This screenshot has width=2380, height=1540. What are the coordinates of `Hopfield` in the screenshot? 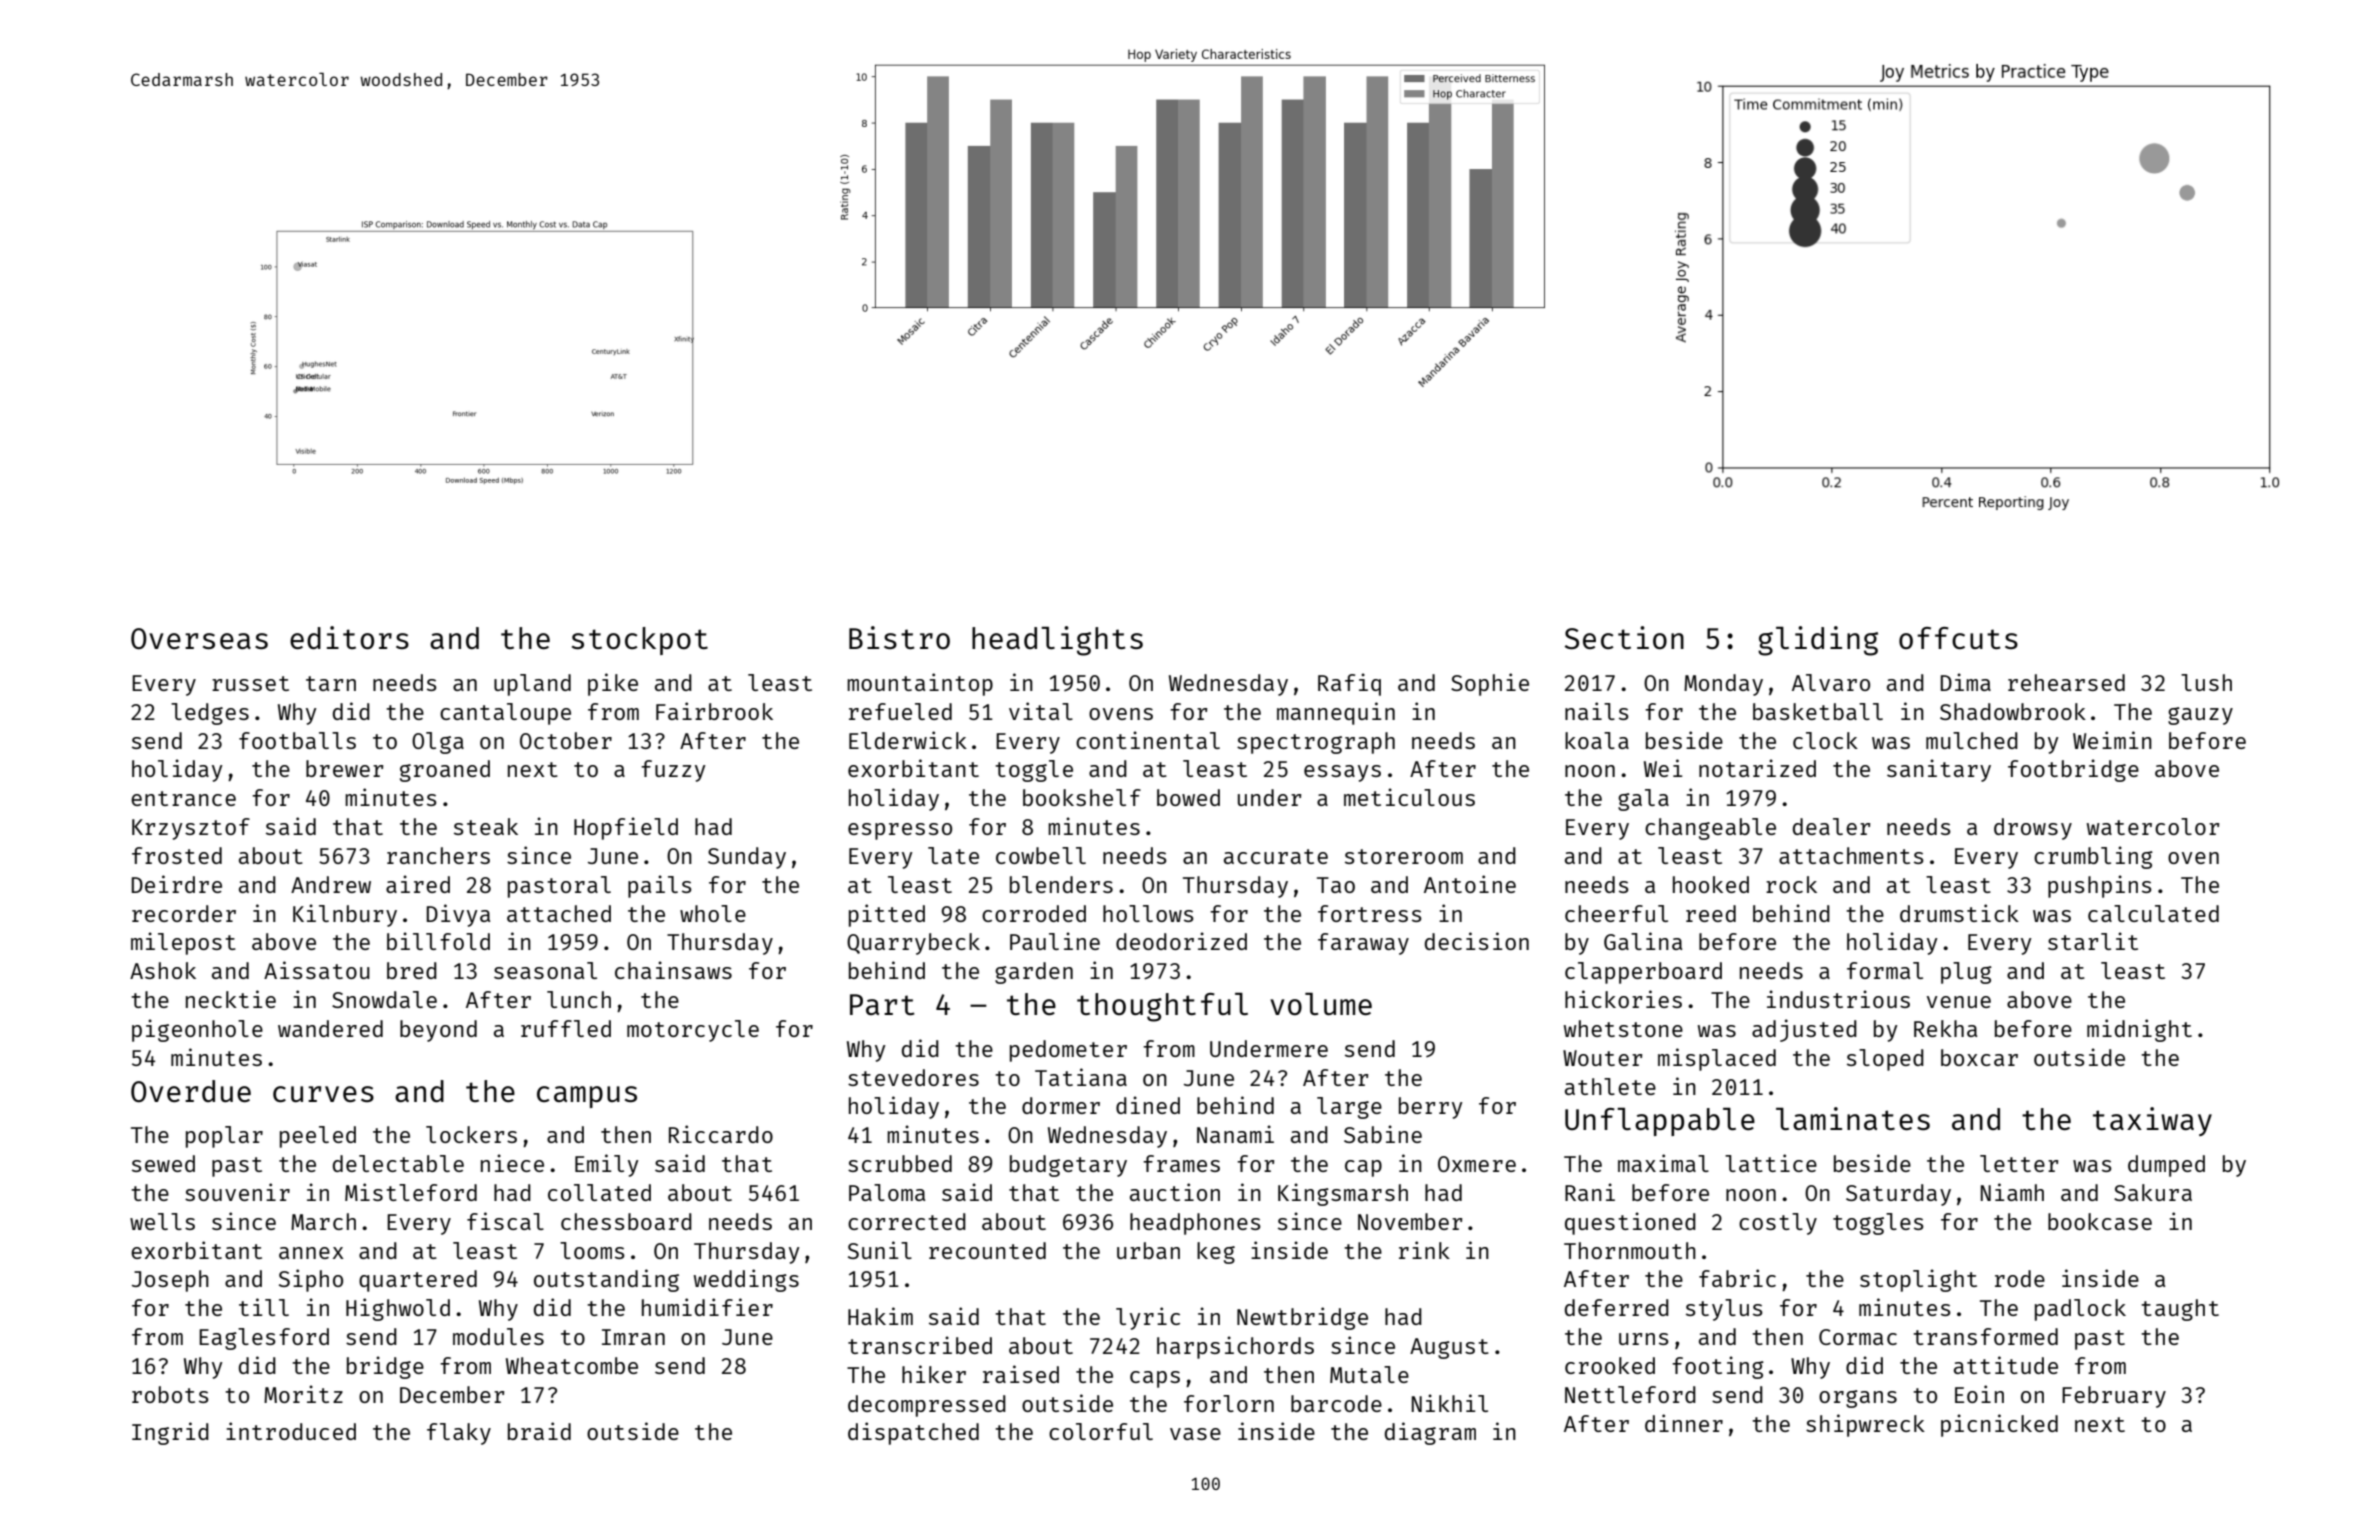 It's located at (626, 828).
